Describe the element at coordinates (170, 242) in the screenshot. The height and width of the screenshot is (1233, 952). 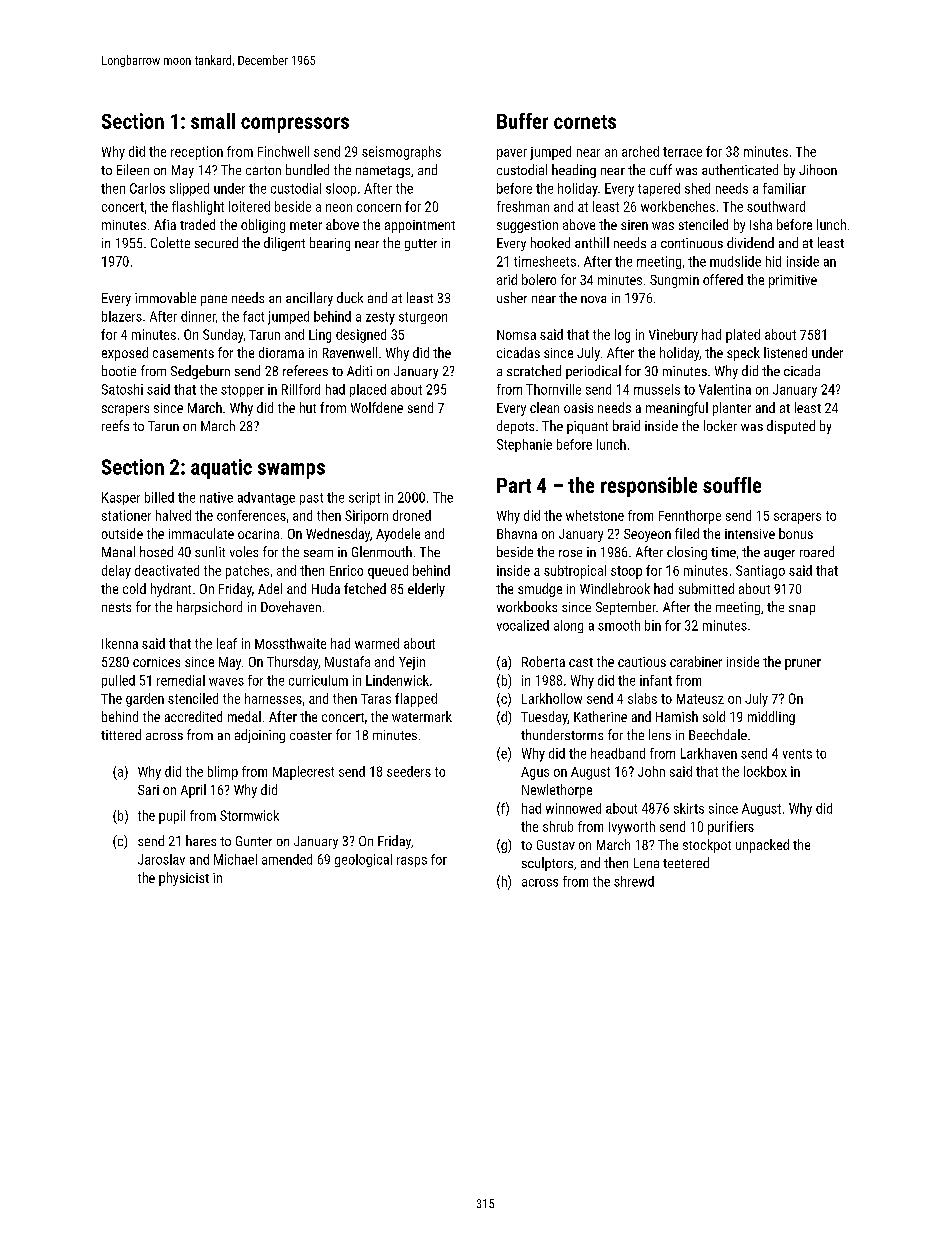
I see `Colette` at that location.
